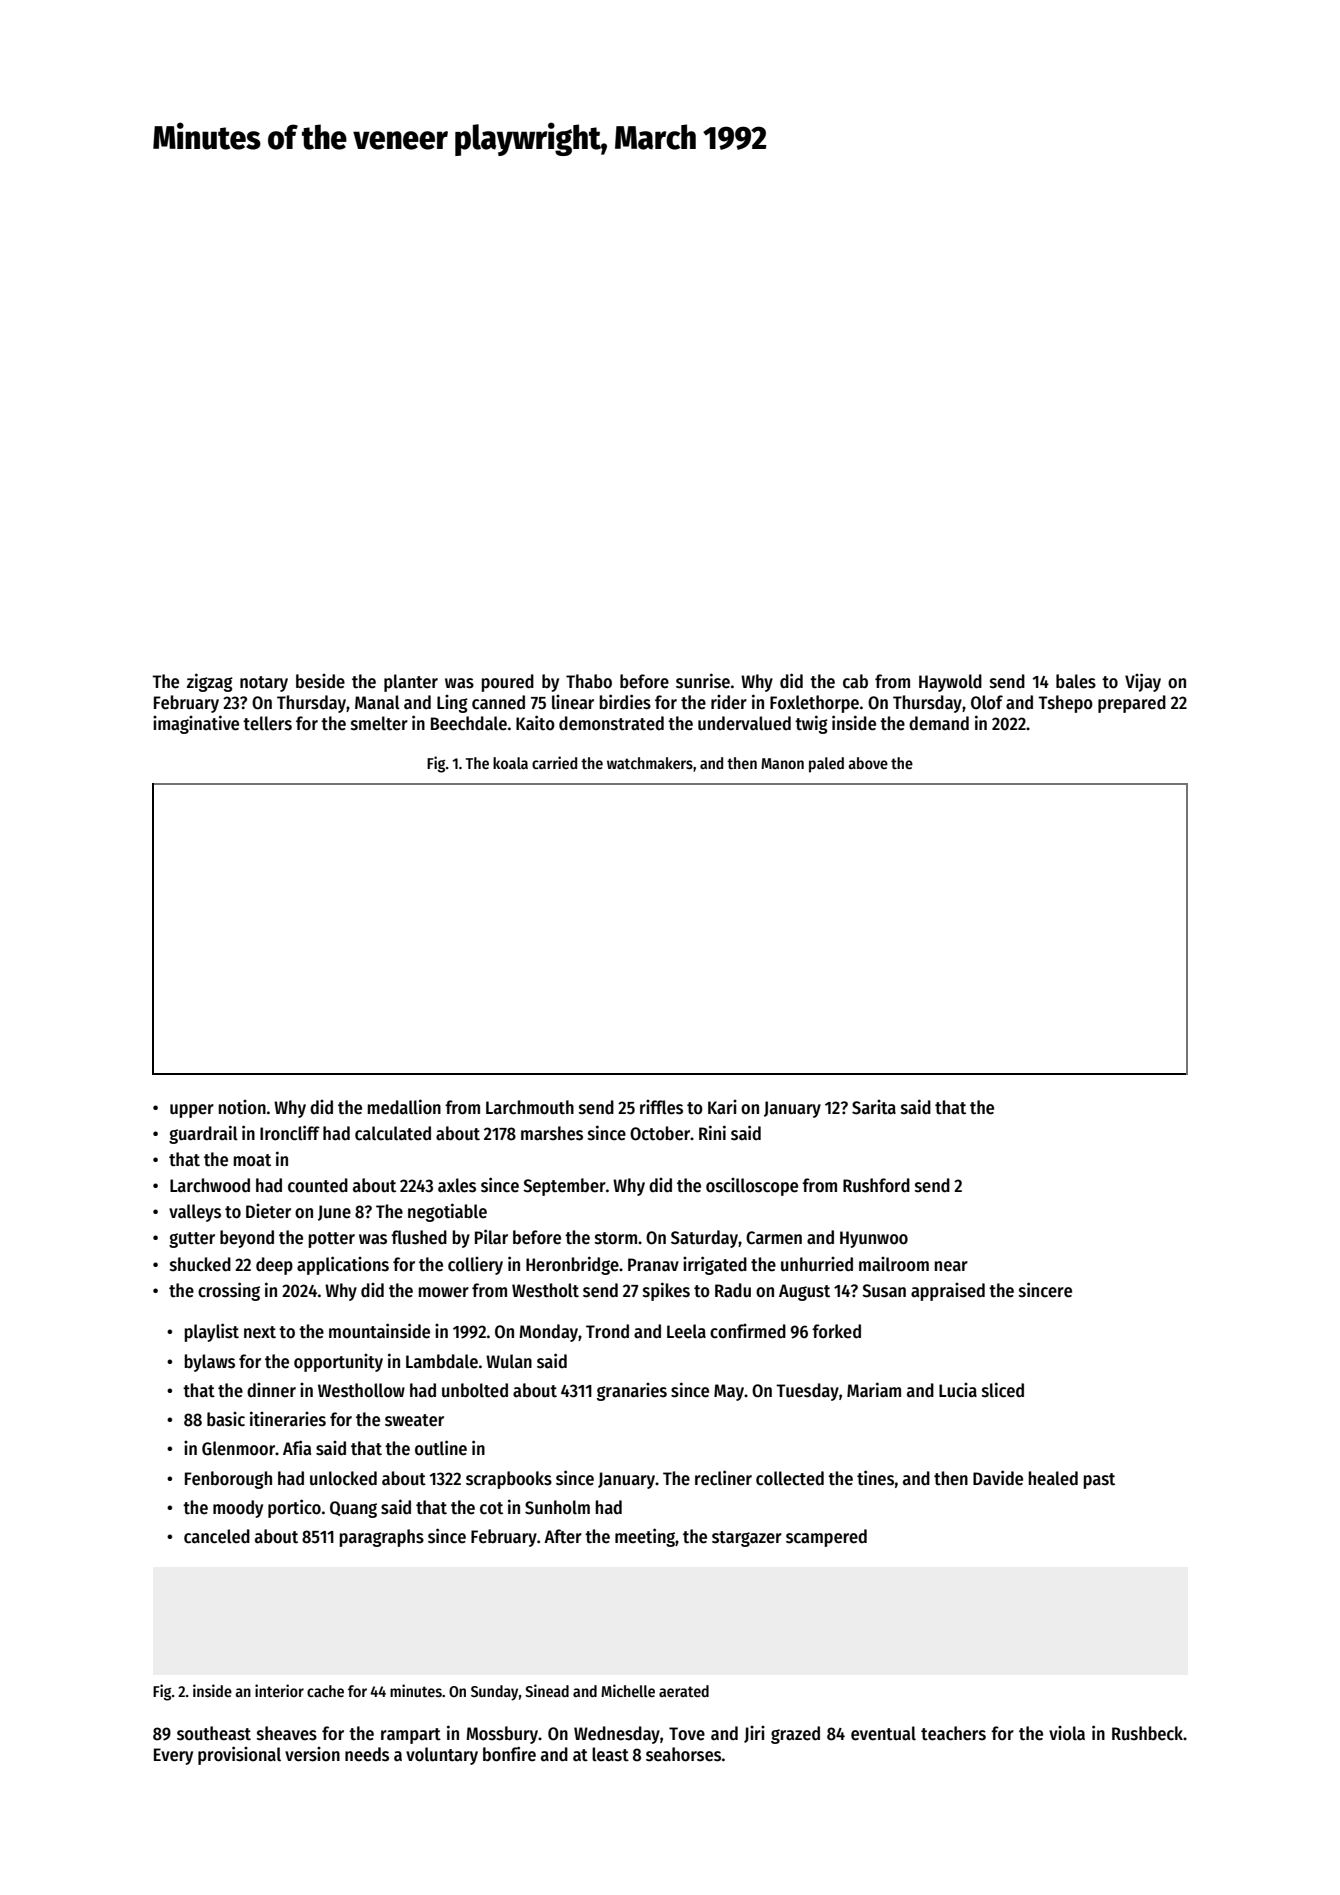 This image has width=1340, height=1895. I want to click on paragraphs, so click(382, 1538).
